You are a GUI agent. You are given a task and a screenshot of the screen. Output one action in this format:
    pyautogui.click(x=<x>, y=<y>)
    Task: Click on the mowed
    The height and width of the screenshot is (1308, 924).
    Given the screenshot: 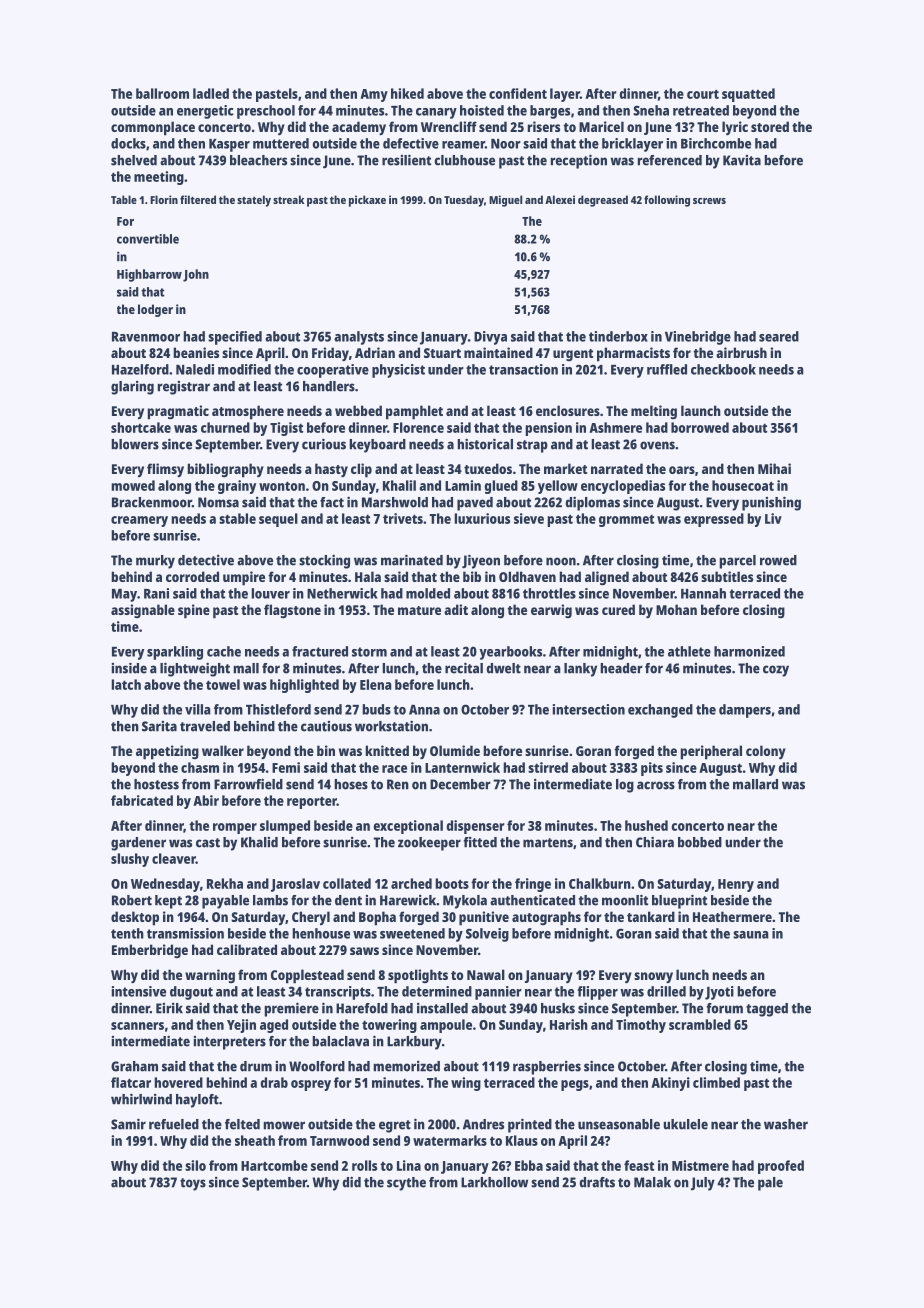 What is the action you would take?
    pyautogui.click(x=133, y=485)
